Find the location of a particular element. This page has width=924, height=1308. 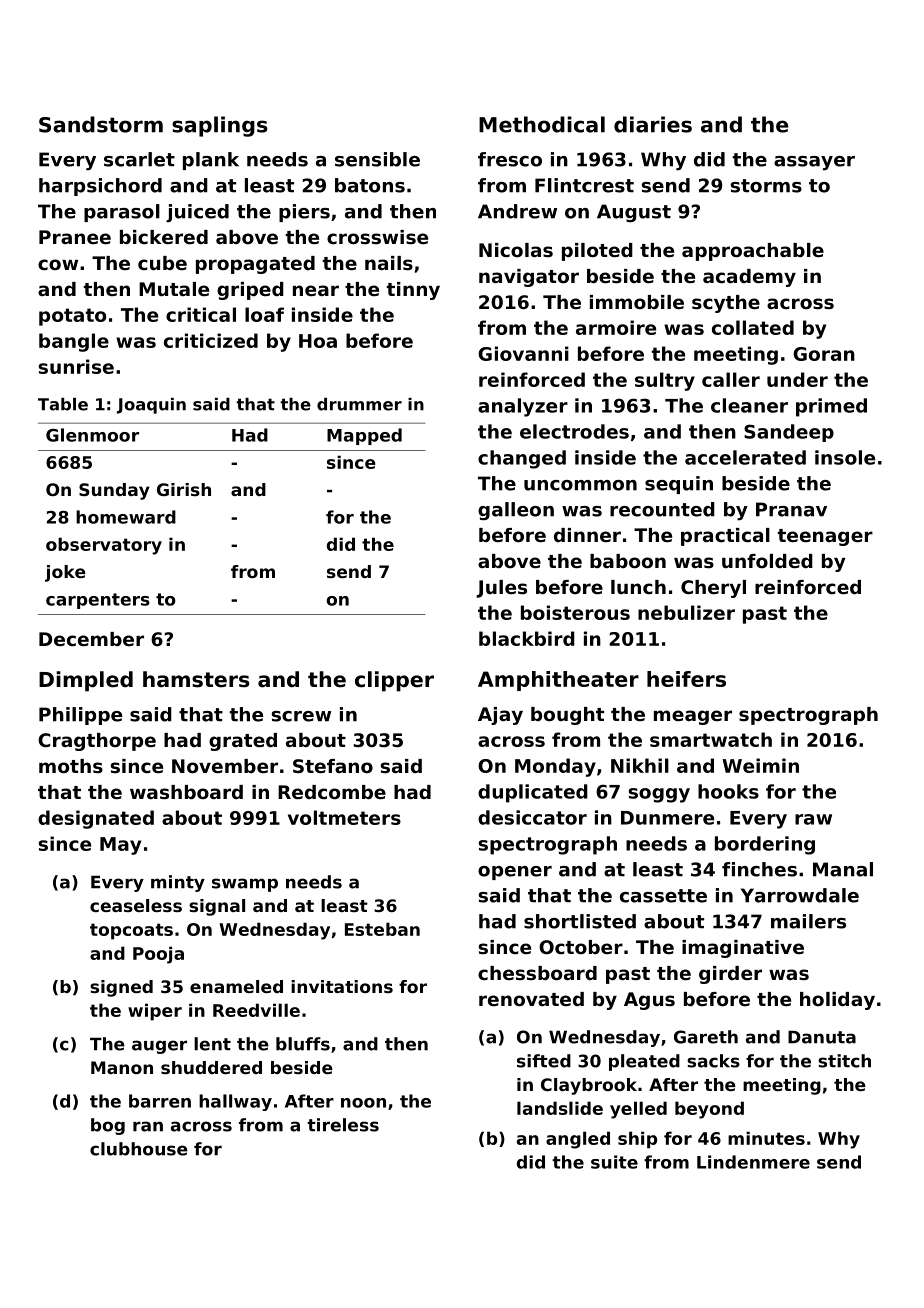

storms is located at coordinates (766, 186).
